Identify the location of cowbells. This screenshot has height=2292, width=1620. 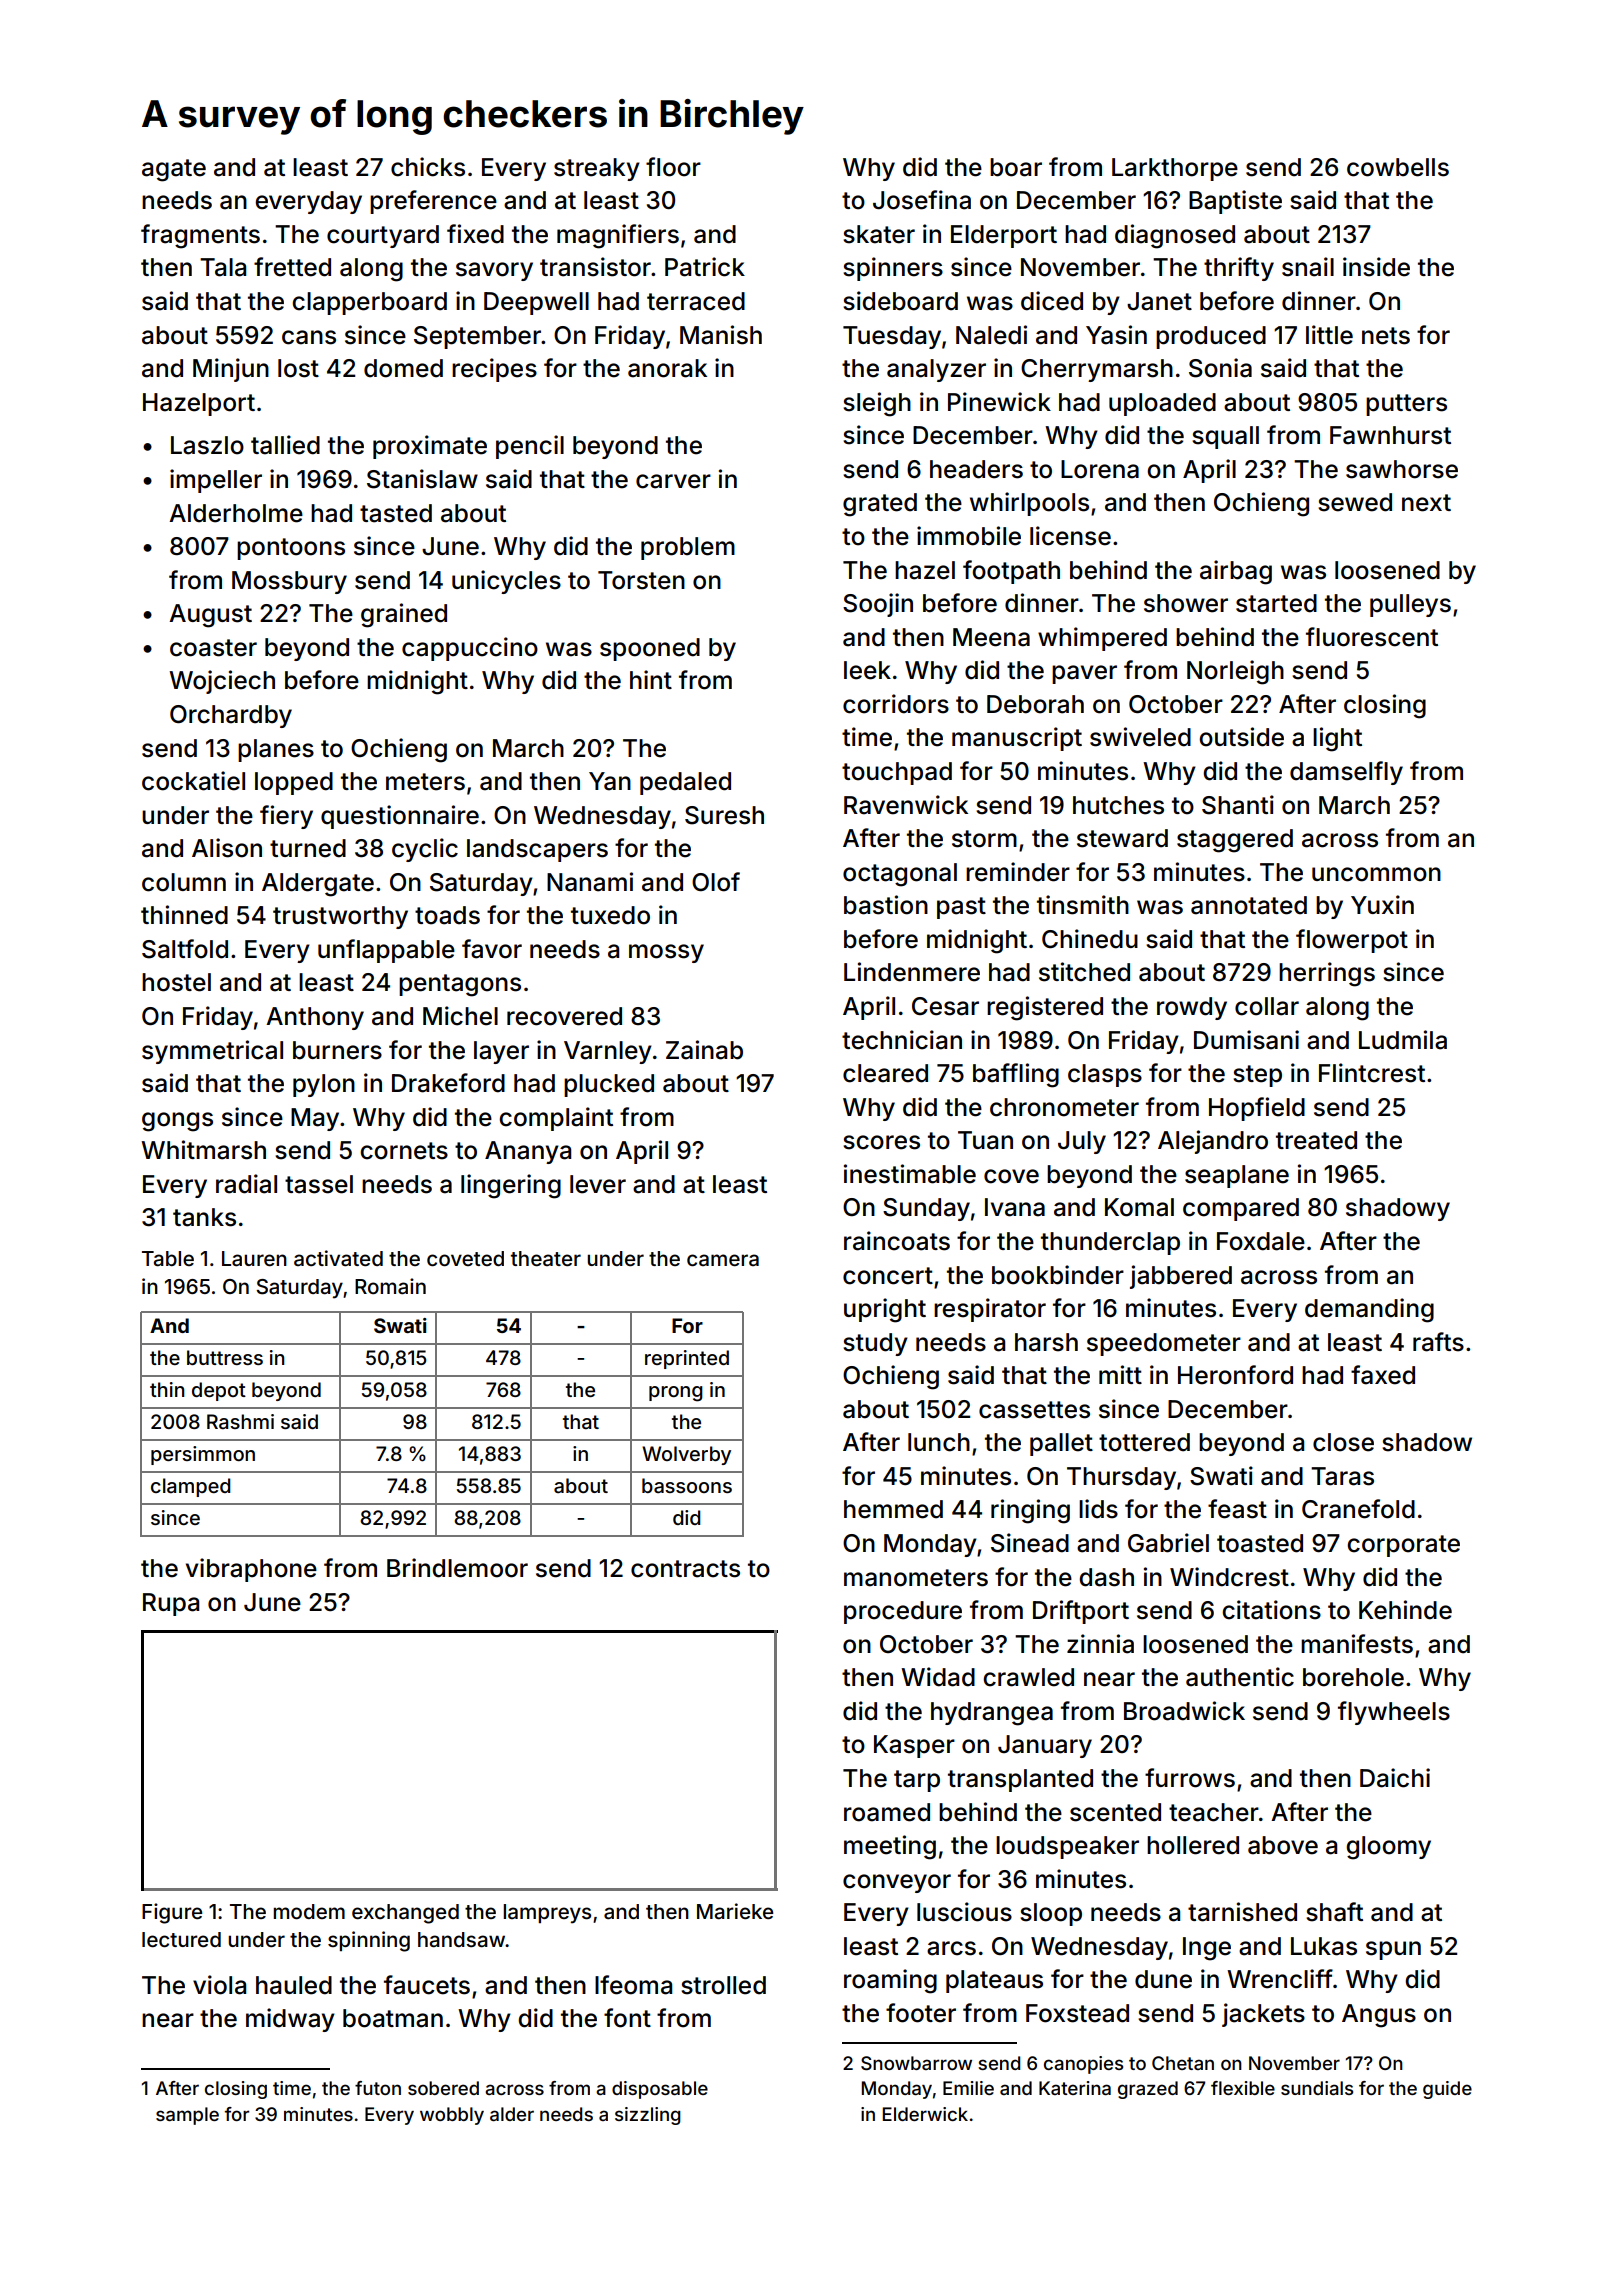
(1398, 167).
